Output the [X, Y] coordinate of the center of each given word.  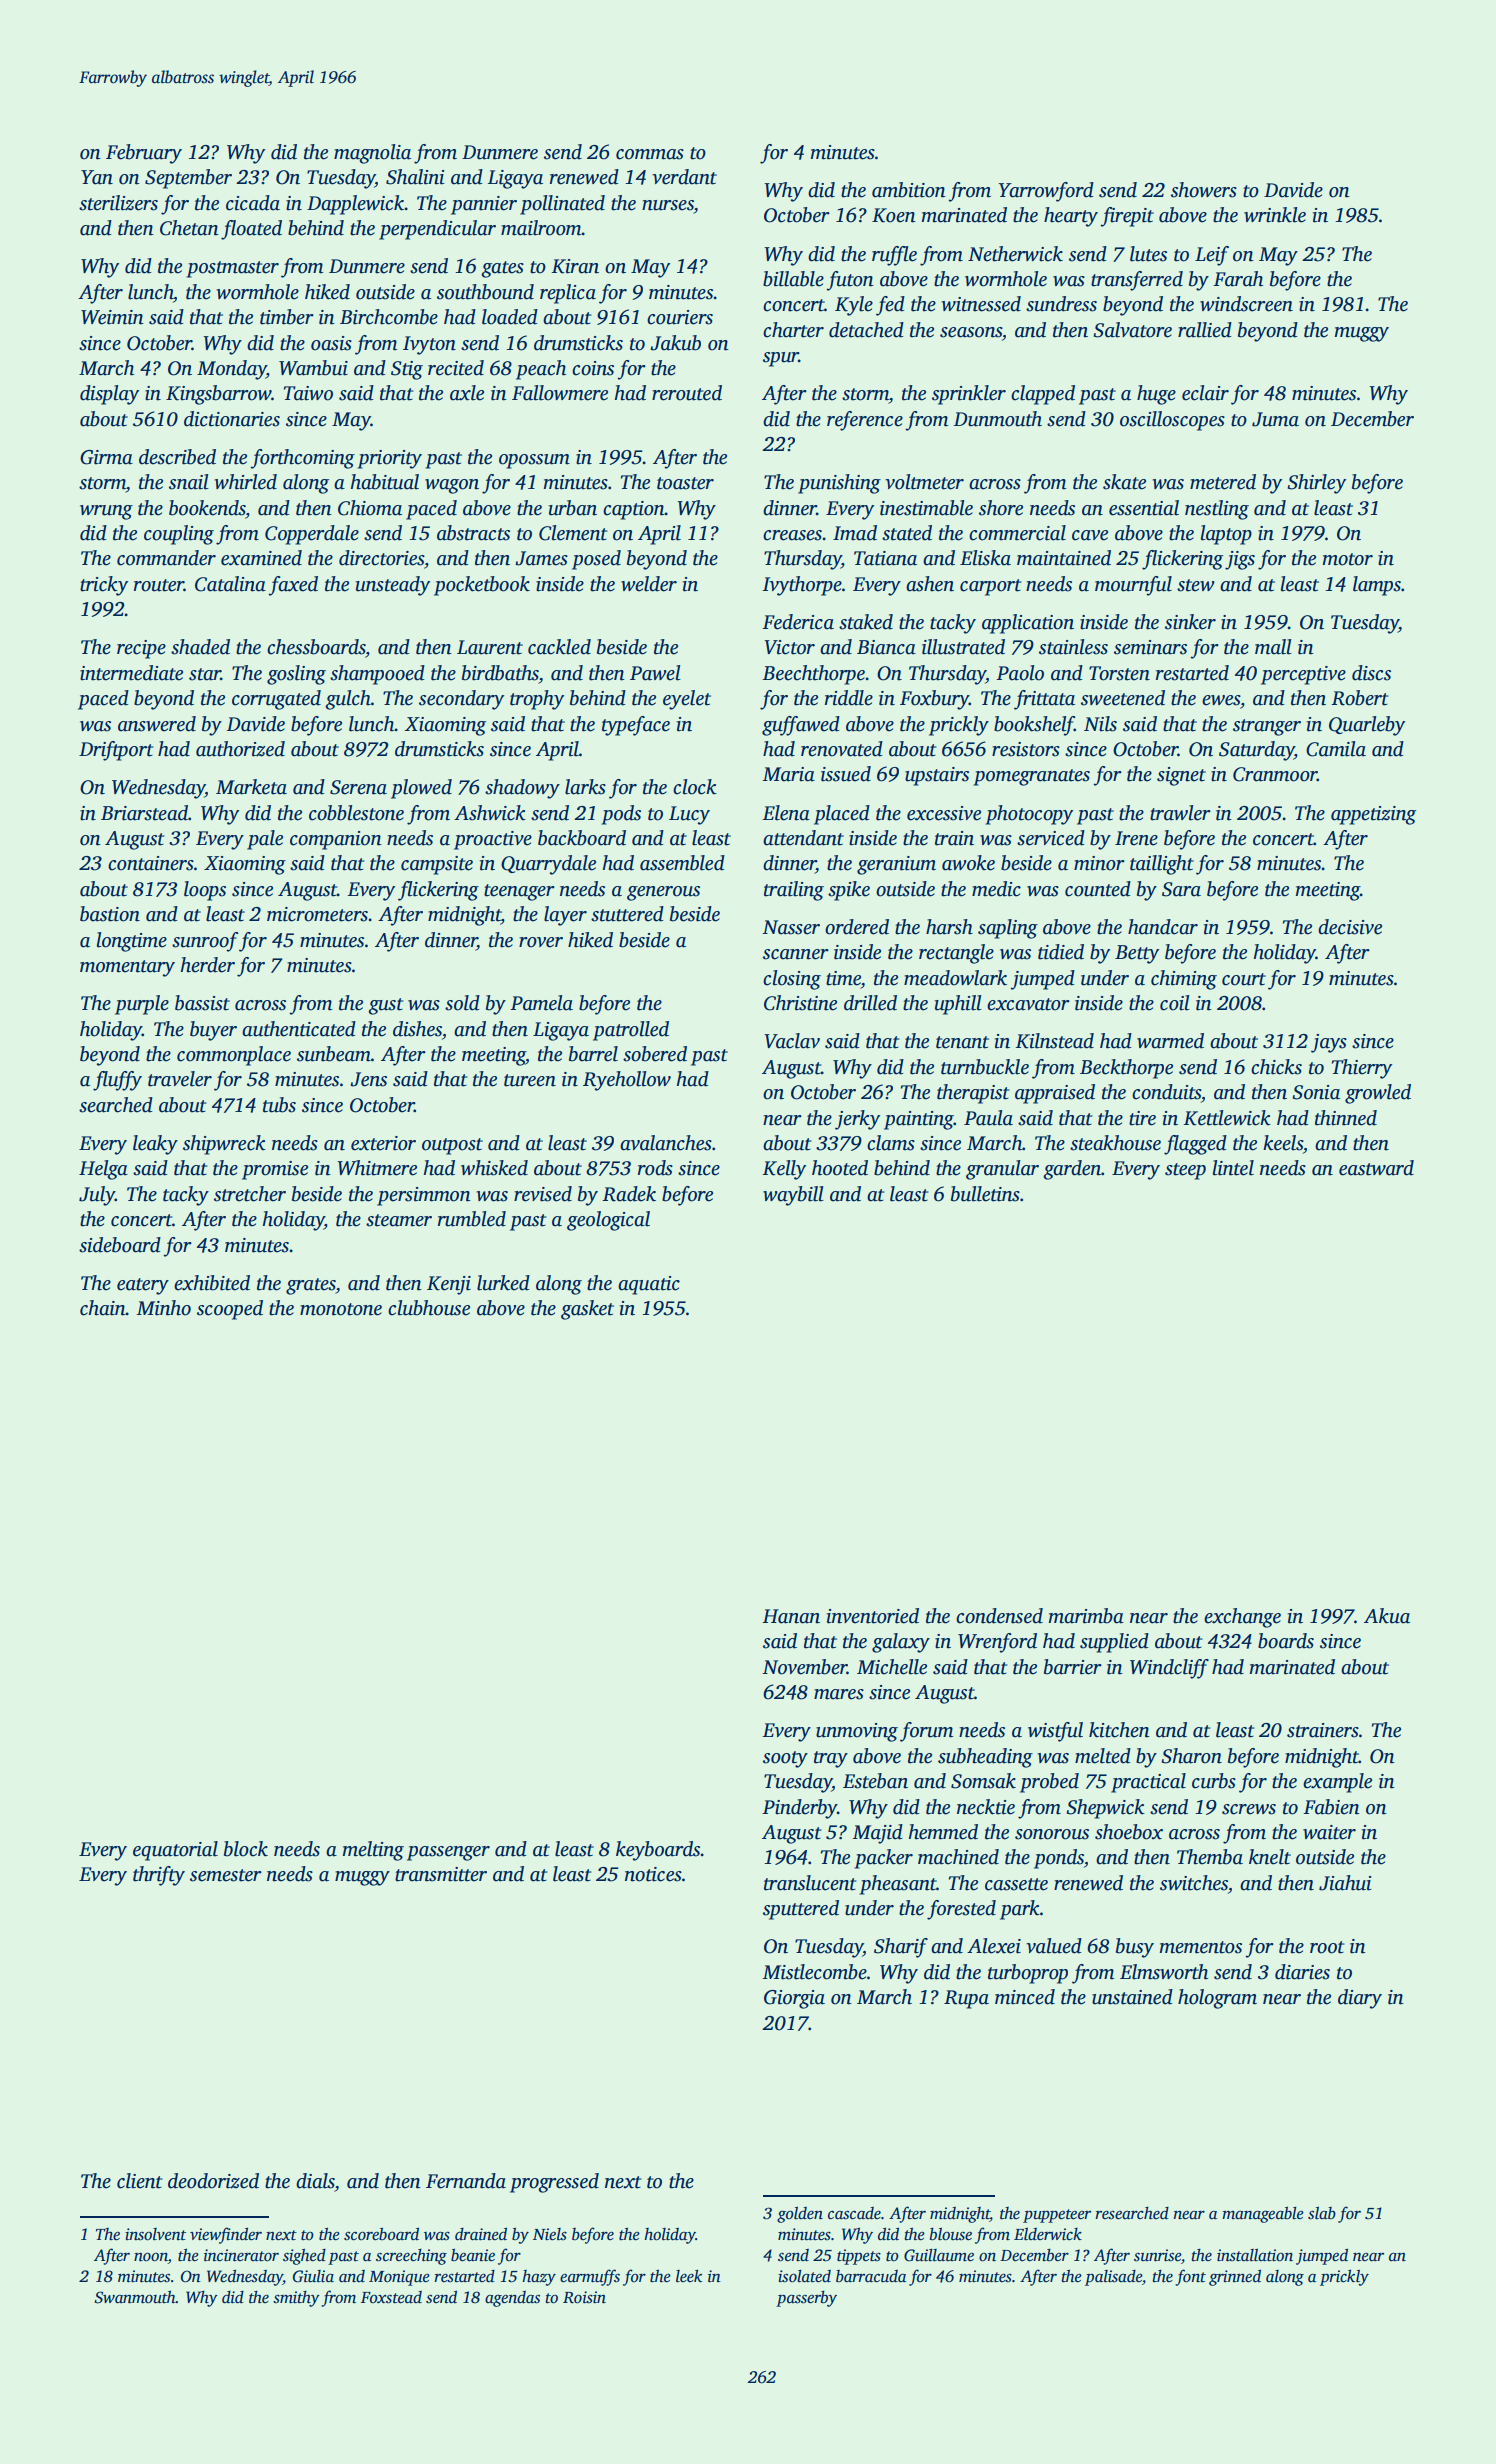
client [140, 2181]
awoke [968, 863]
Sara [1181, 889]
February [144, 154]
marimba [1086, 1616]
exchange [1242, 1618]
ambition [909, 190]
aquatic [649, 1285]
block [246, 1849]
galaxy [901, 1643]
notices [653, 1874]
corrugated [276, 700]
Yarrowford [1046, 192]
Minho [164, 1308]
